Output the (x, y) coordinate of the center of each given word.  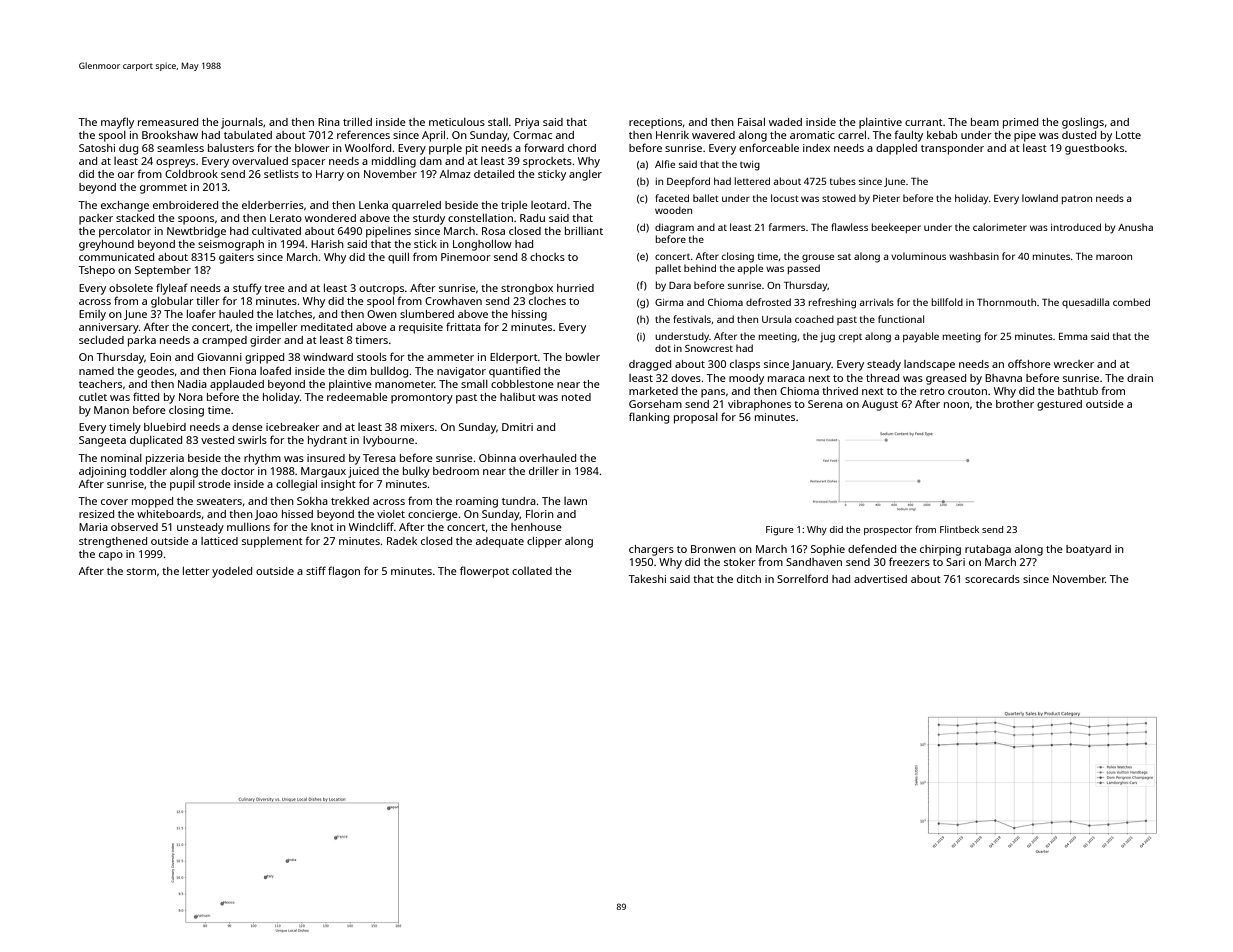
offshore (1029, 363)
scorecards (992, 579)
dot (663, 348)
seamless (180, 148)
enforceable (769, 147)
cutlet (93, 397)
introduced (1076, 227)
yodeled (232, 572)
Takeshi (647, 579)
